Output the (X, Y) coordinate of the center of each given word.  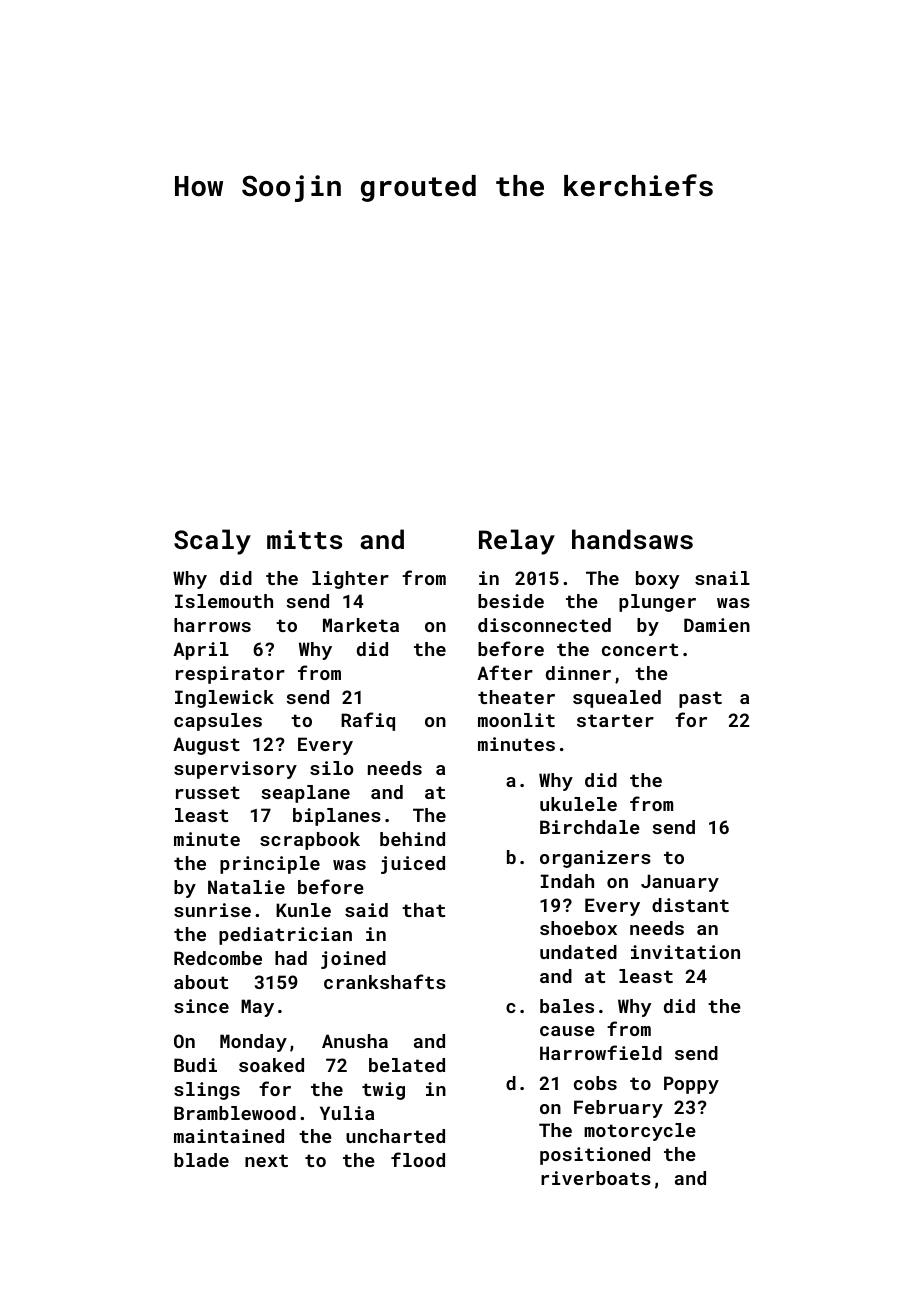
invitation (685, 952)
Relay (517, 542)
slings (207, 1091)
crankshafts (385, 981)
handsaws (632, 539)
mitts (304, 540)
